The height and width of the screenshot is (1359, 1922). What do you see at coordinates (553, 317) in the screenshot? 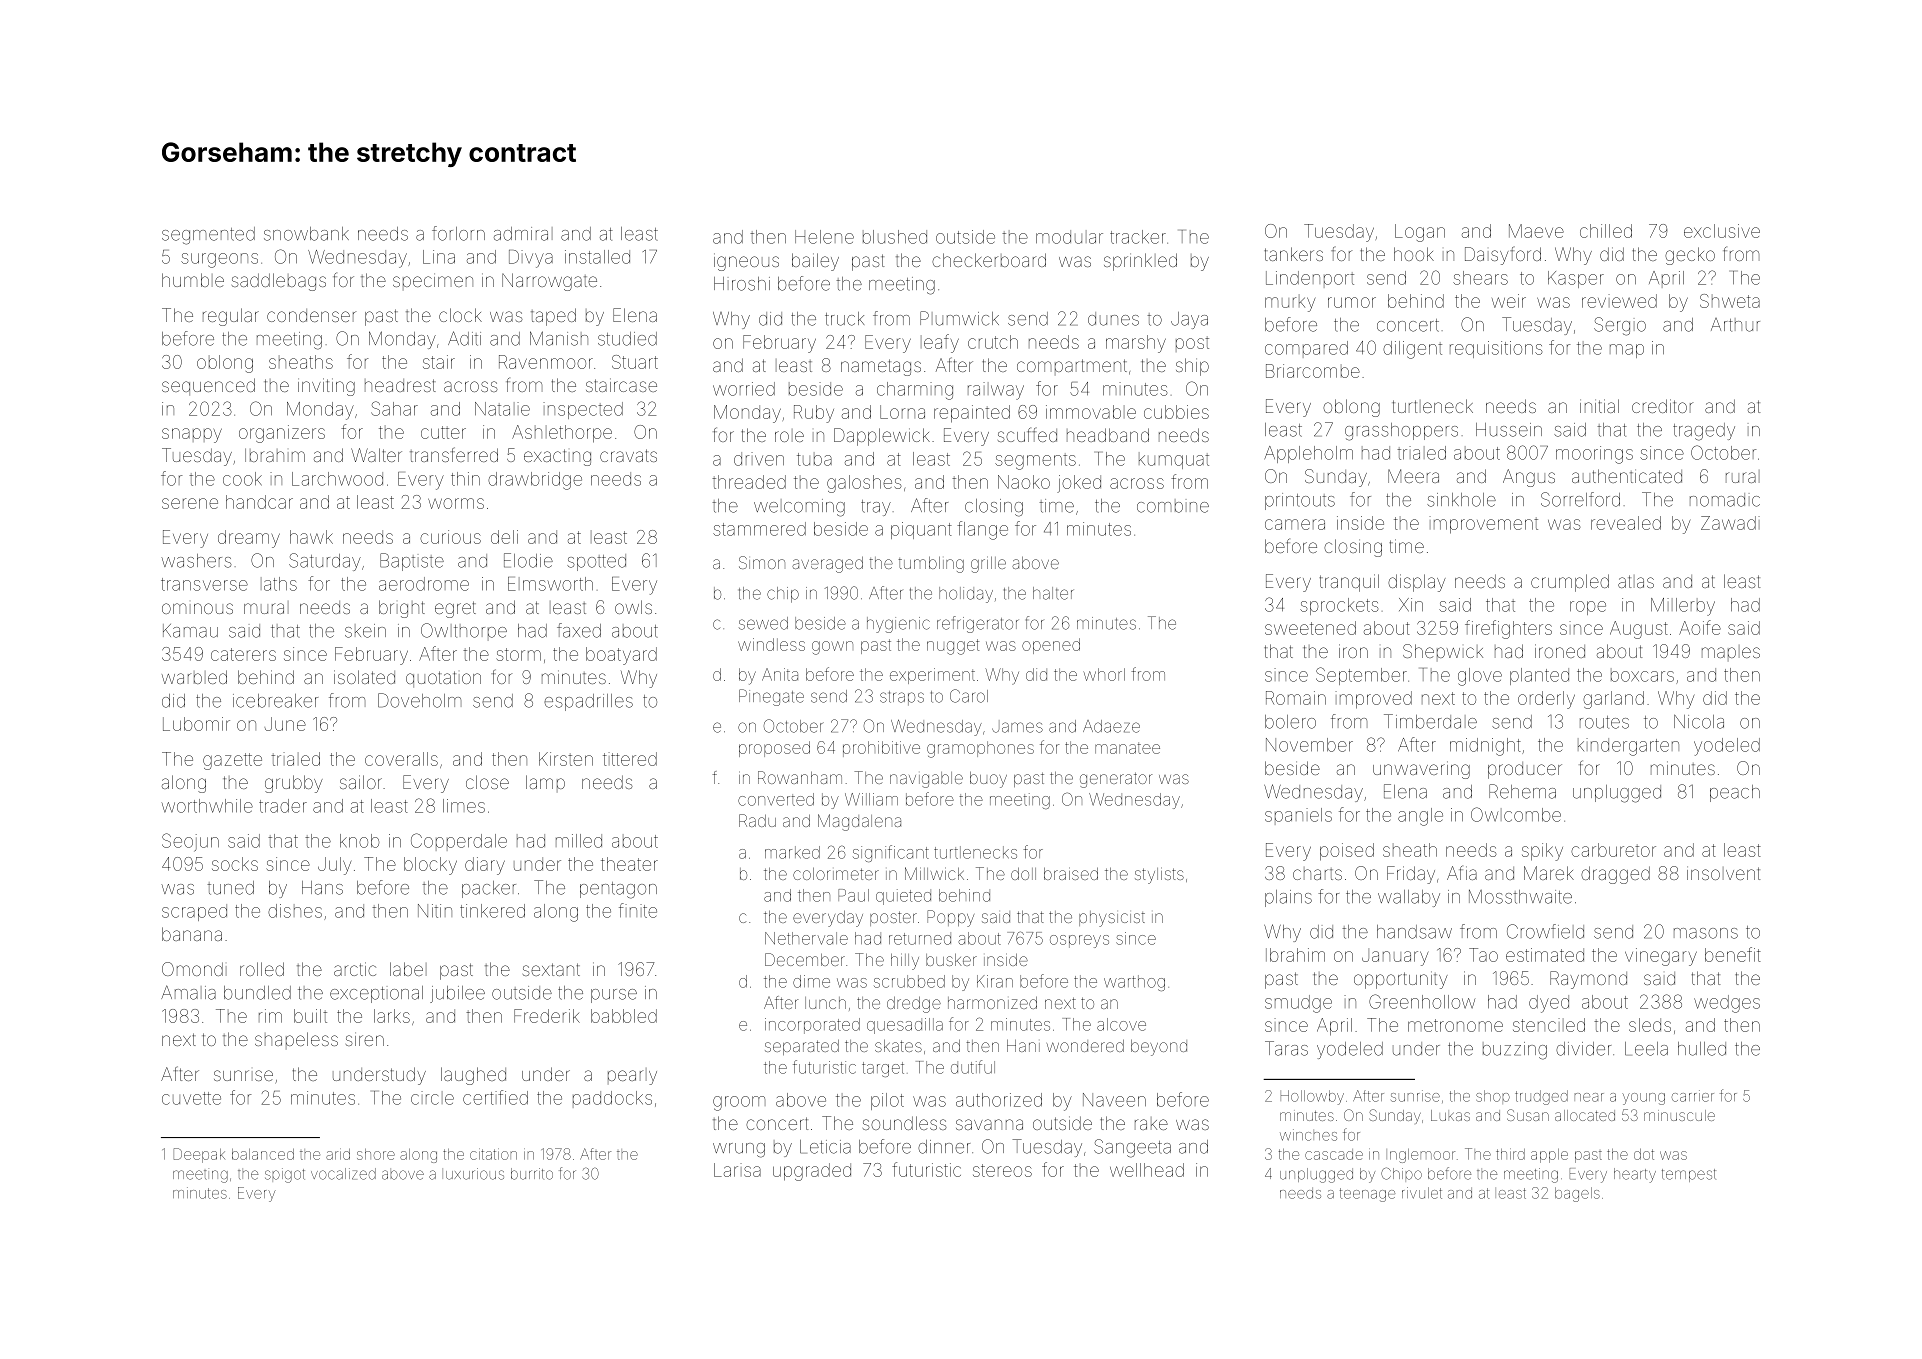
I see `taped` at bounding box center [553, 317].
